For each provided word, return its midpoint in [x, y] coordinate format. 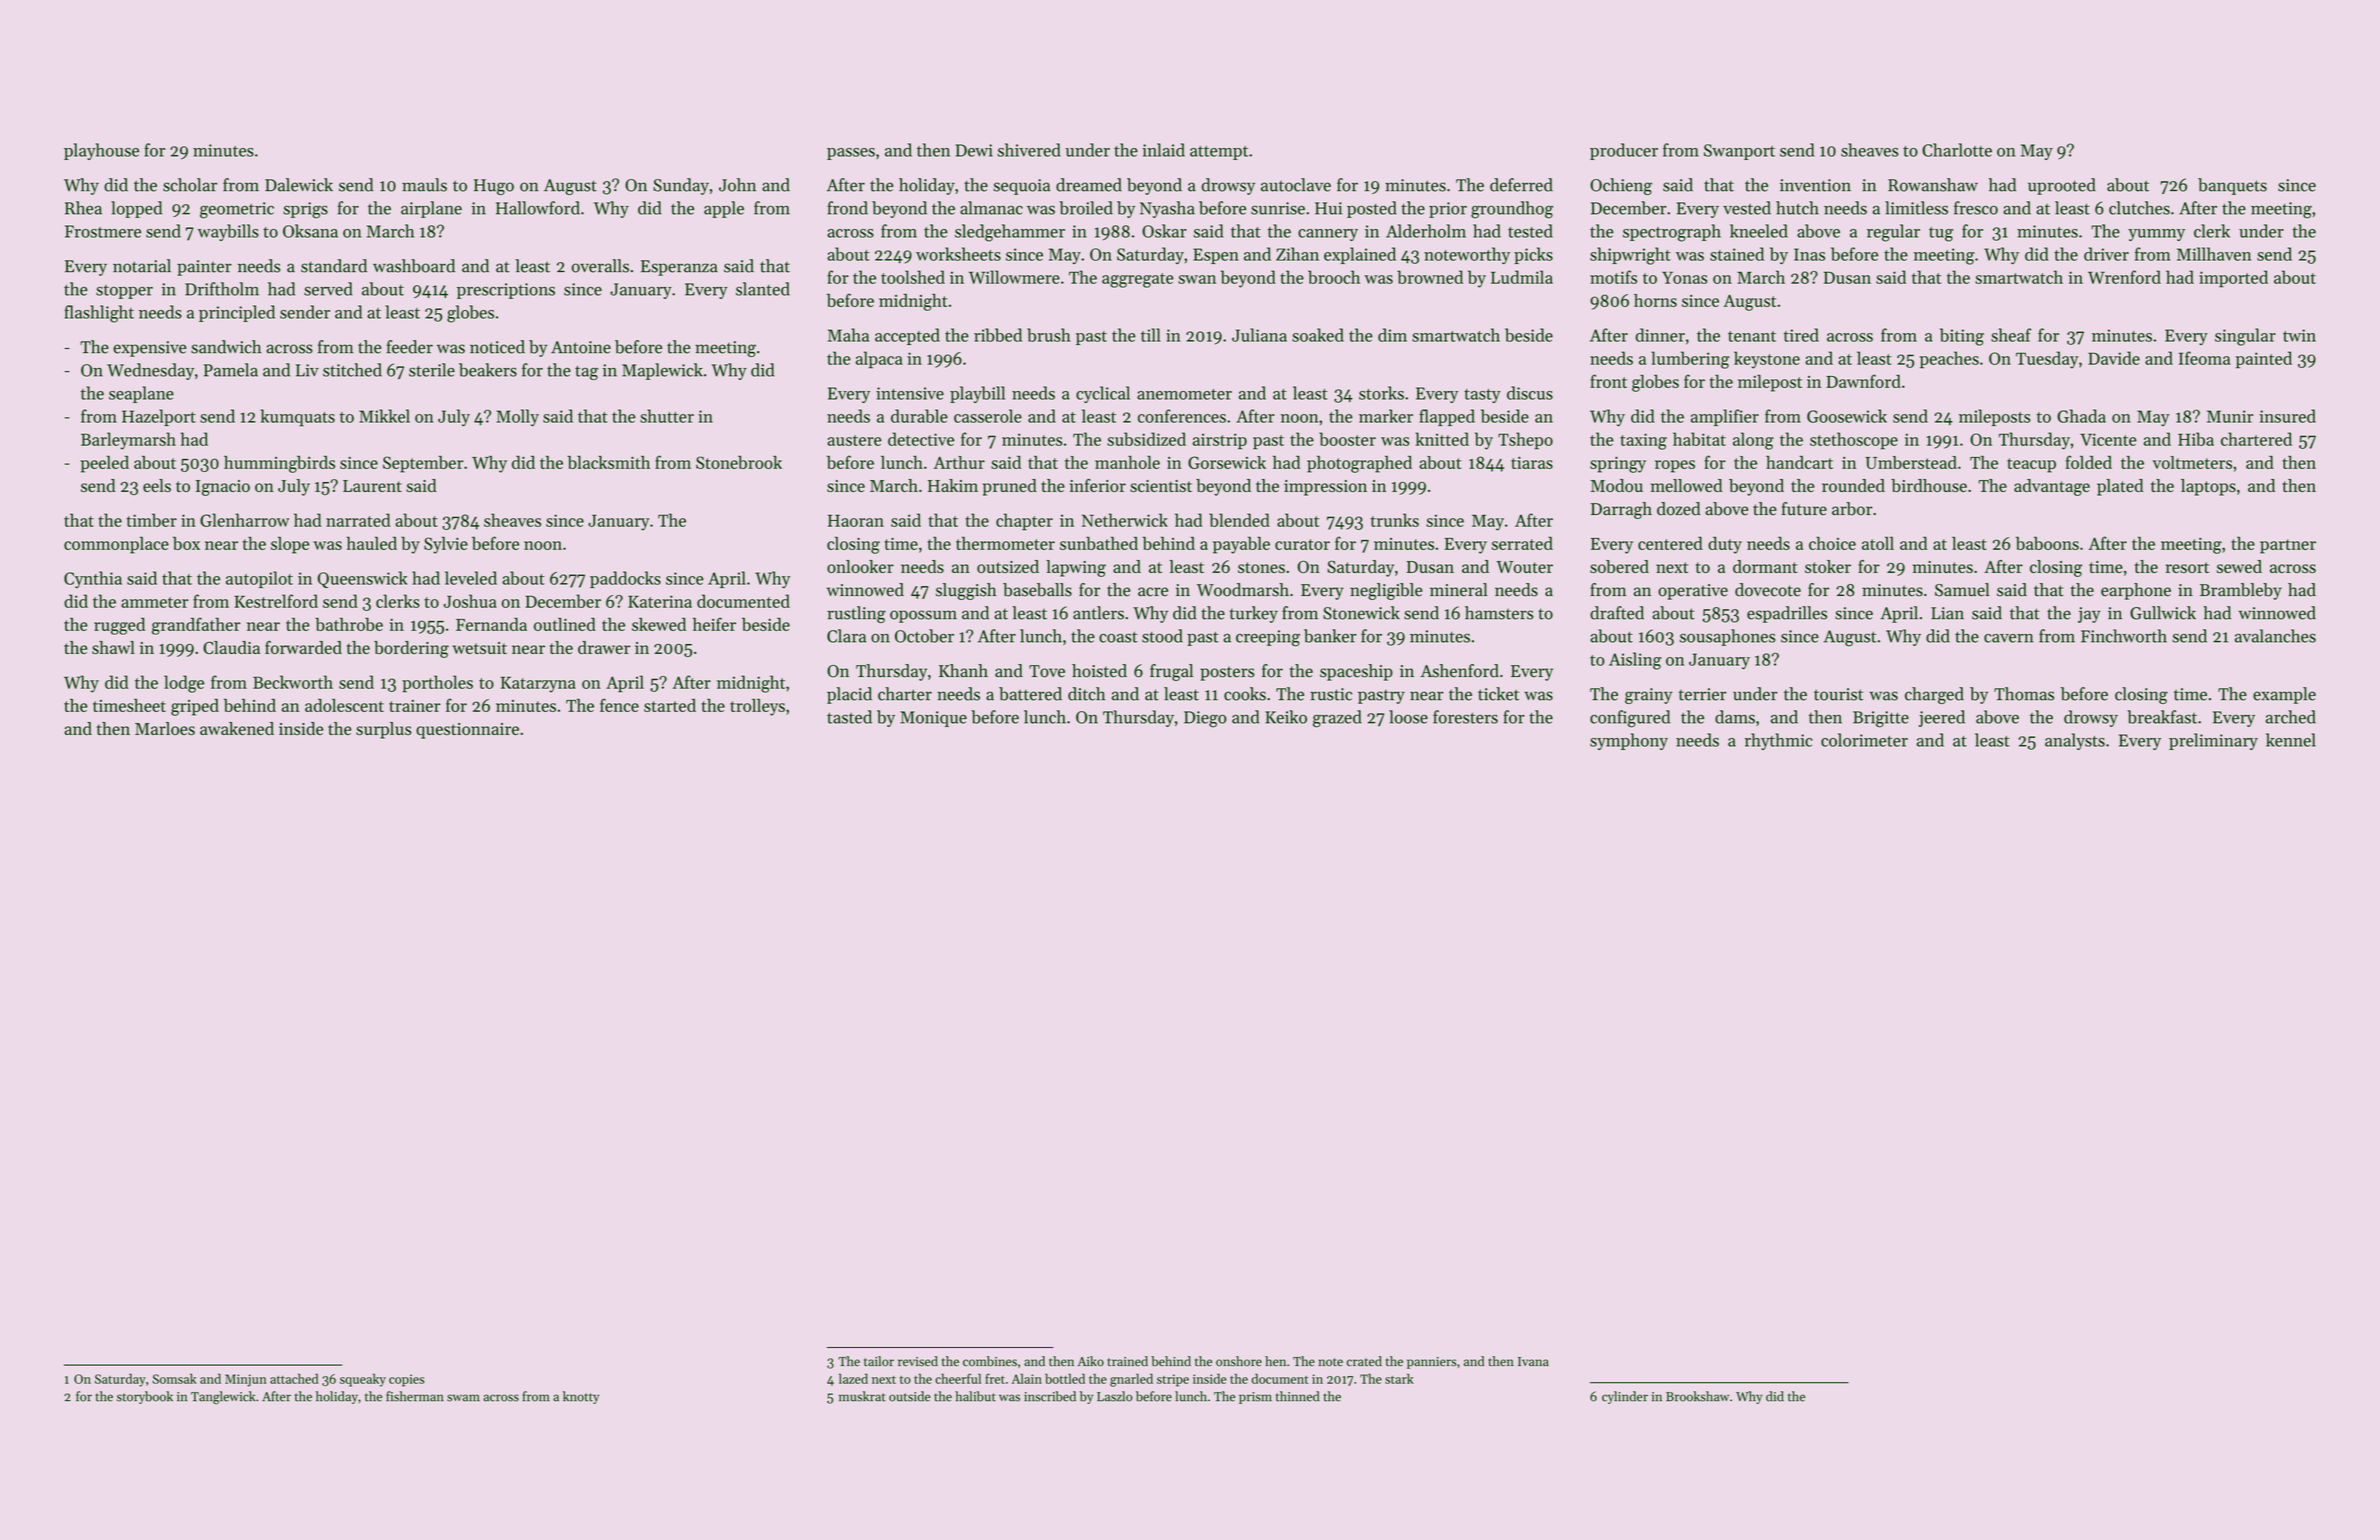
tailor [879, 1361]
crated [1364, 1361]
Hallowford [538, 208]
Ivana [1533, 1361]
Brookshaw [1697, 1396]
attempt [1219, 153]
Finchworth [2124, 636]
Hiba [2196, 439]
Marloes [165, 728]
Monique [933, 719]
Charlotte [1957, 150]
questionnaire [467, 731]
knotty [581, 1397]
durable [919, 416]
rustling [856, 614]
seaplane [141, 394]
